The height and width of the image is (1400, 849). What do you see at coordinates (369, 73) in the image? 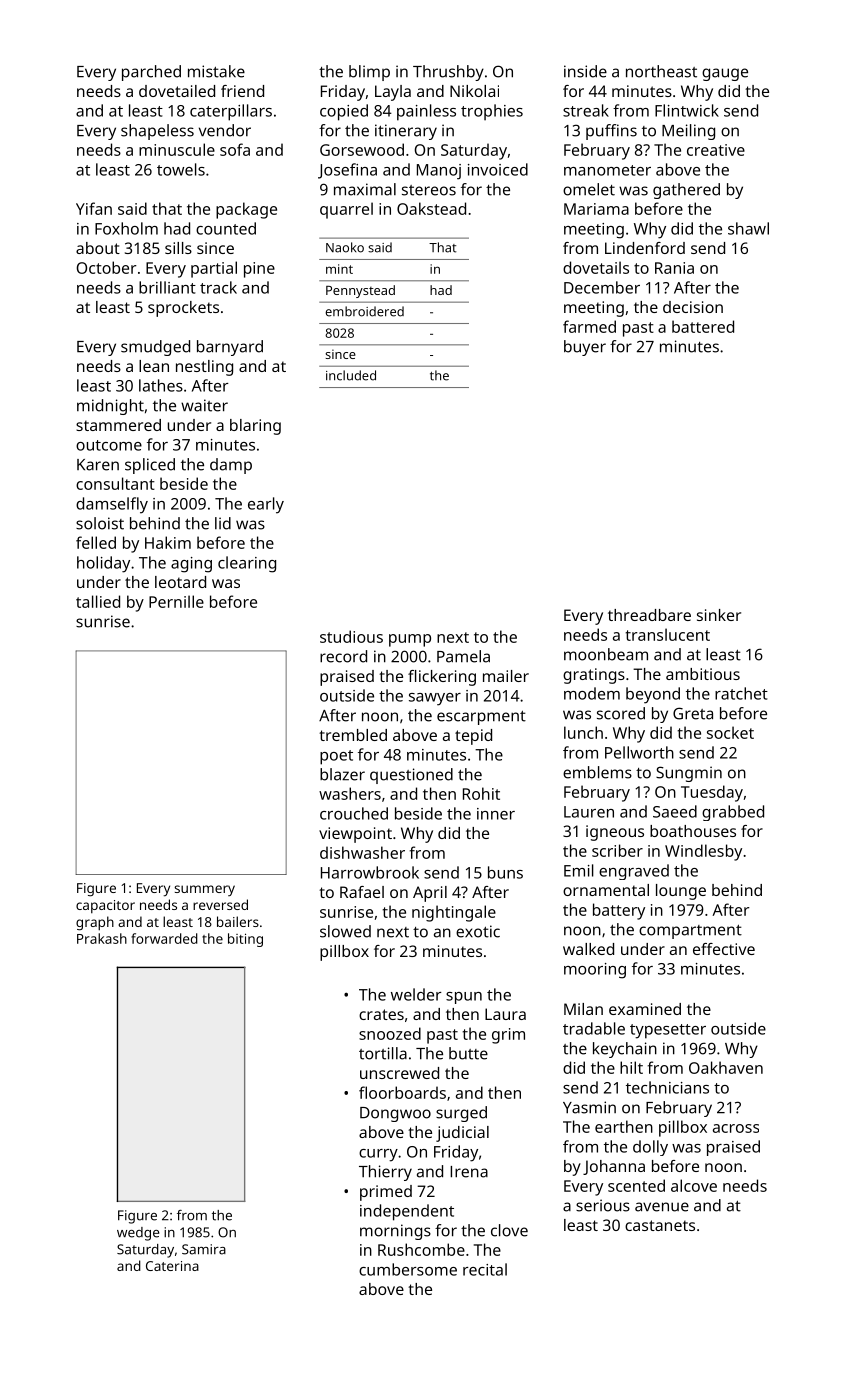
I see `blimp` at bounding box center [369, 73].
